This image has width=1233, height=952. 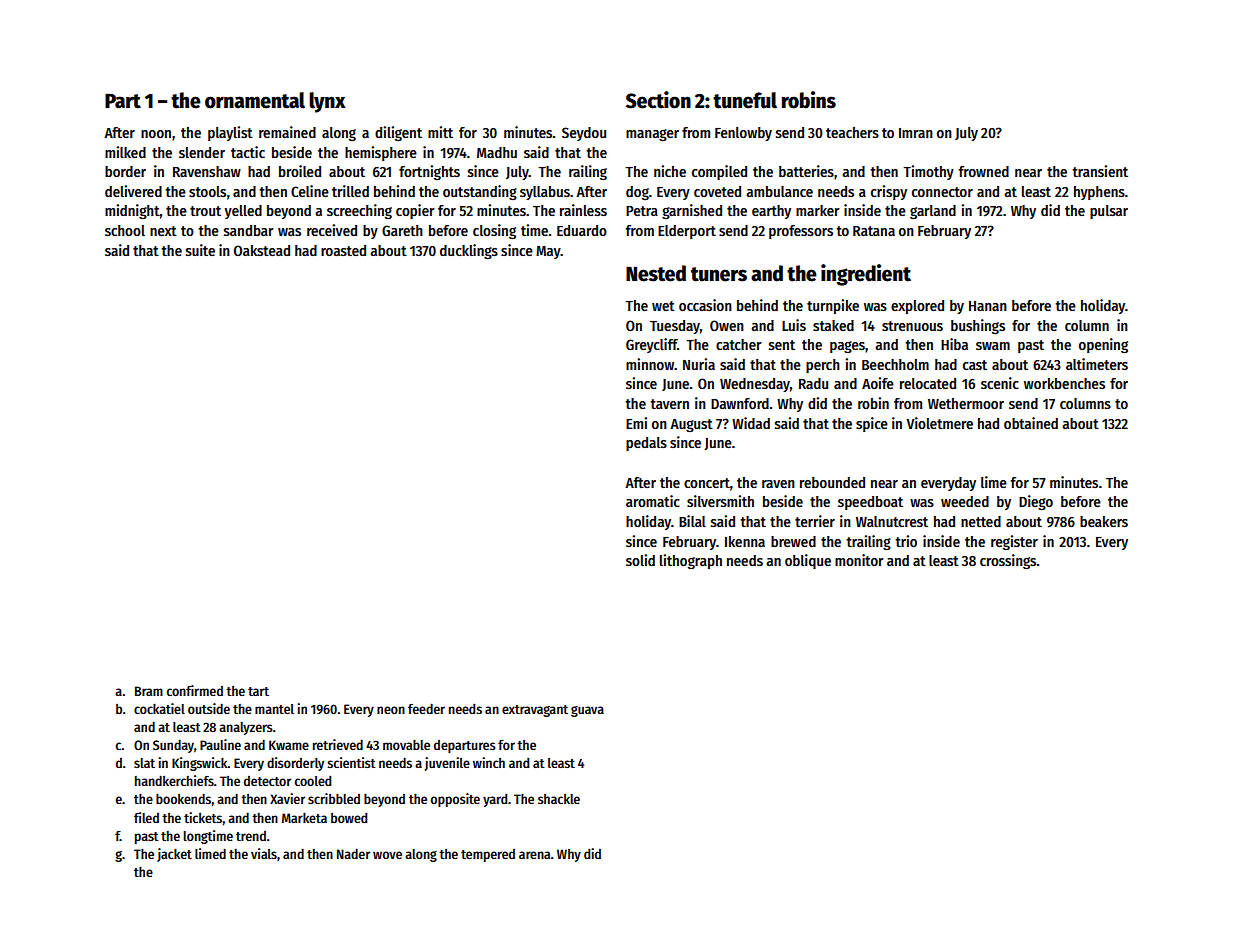 I want to click on vials, so click(x=264, y=853).
